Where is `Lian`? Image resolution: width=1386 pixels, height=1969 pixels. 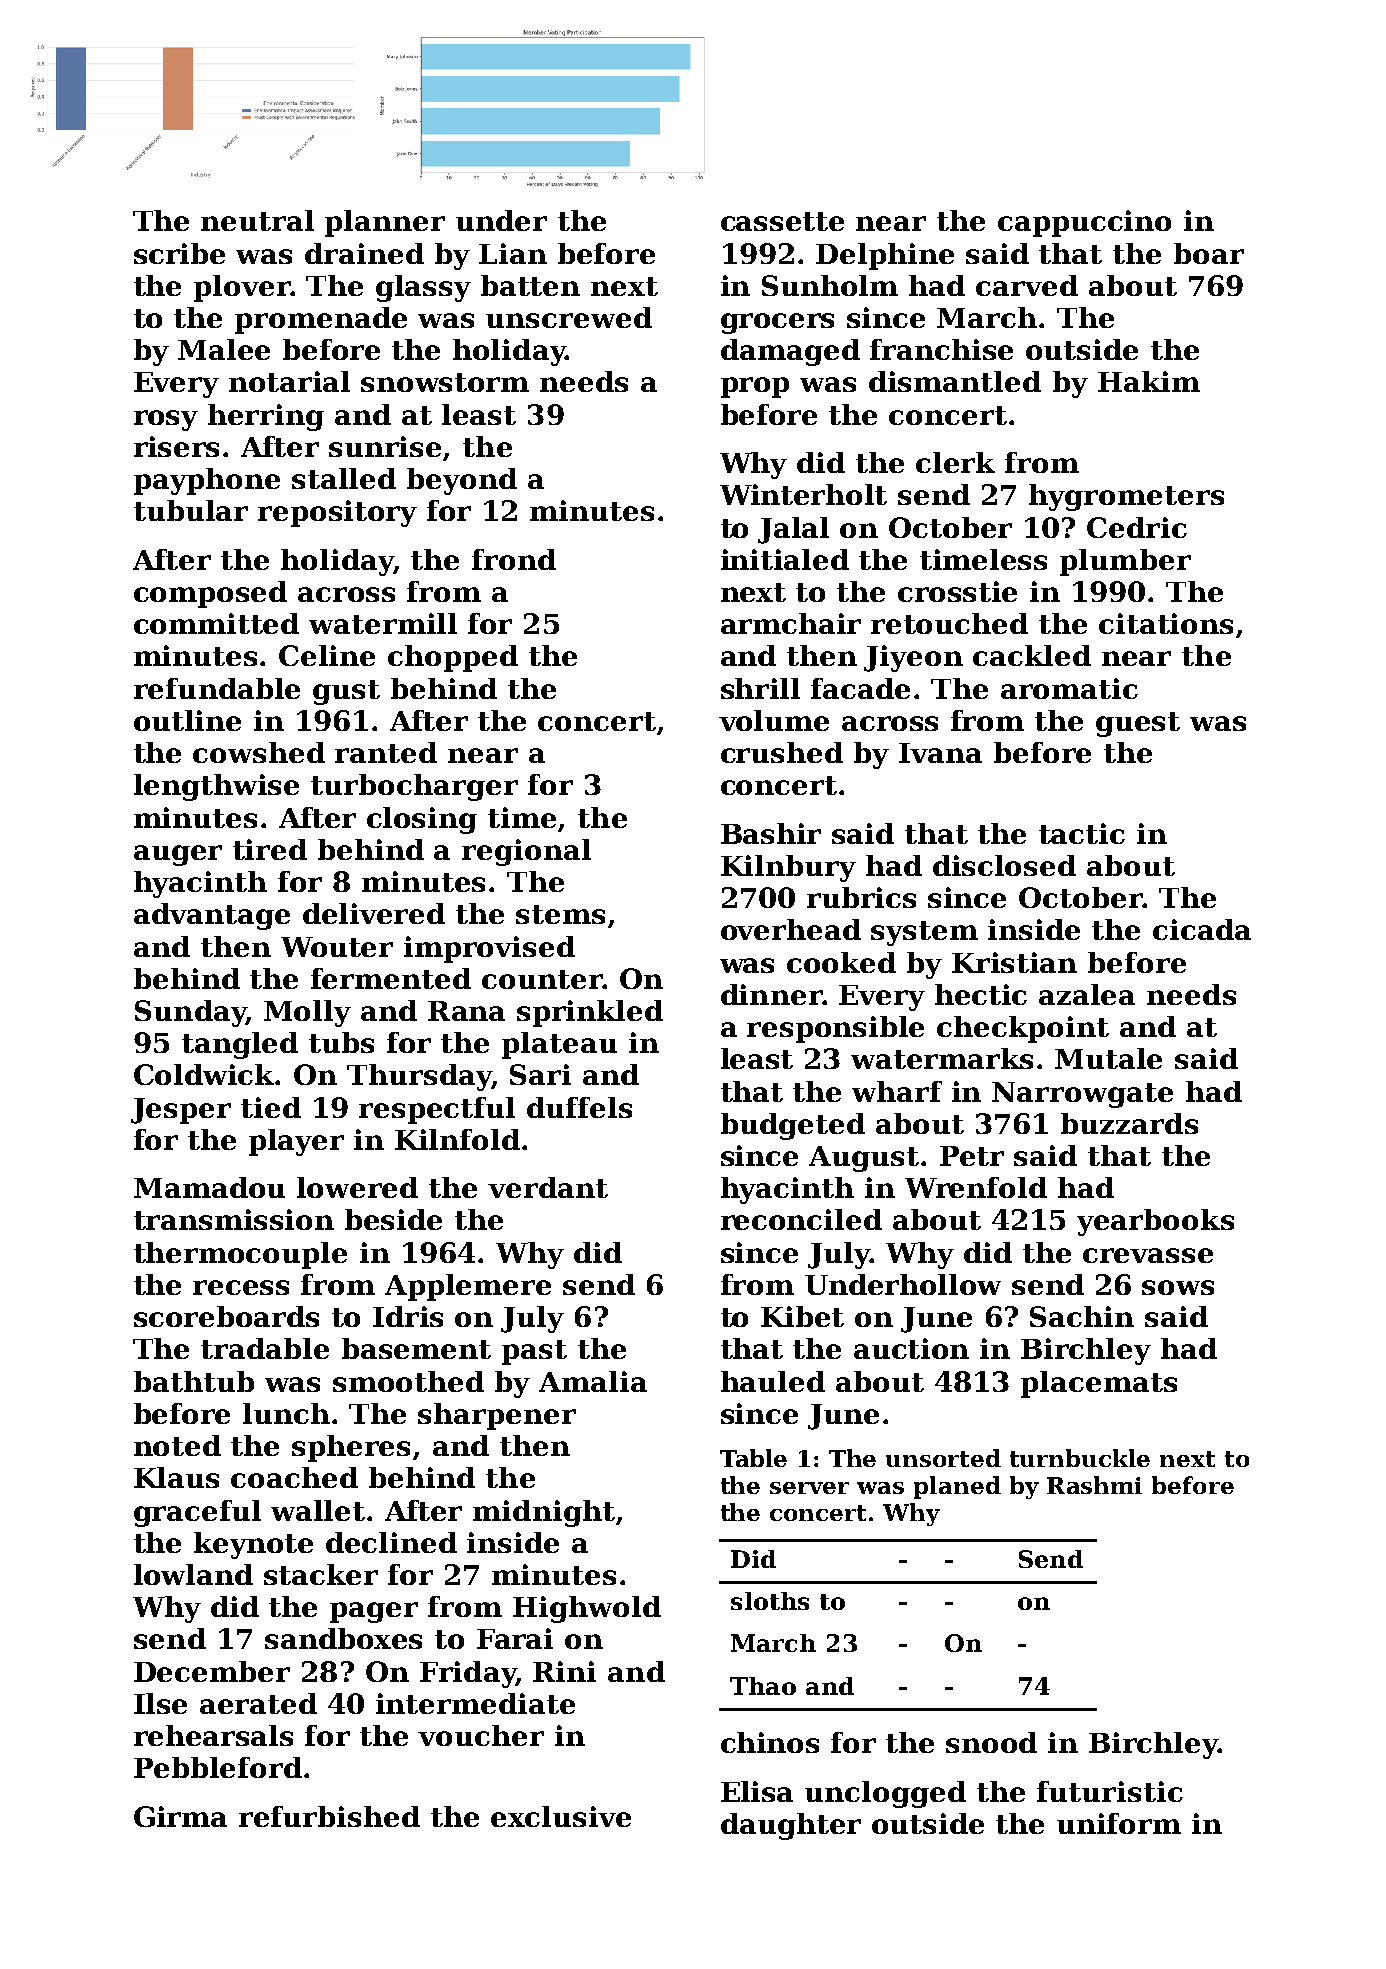
Lian is located at coordinates (513, 253).
